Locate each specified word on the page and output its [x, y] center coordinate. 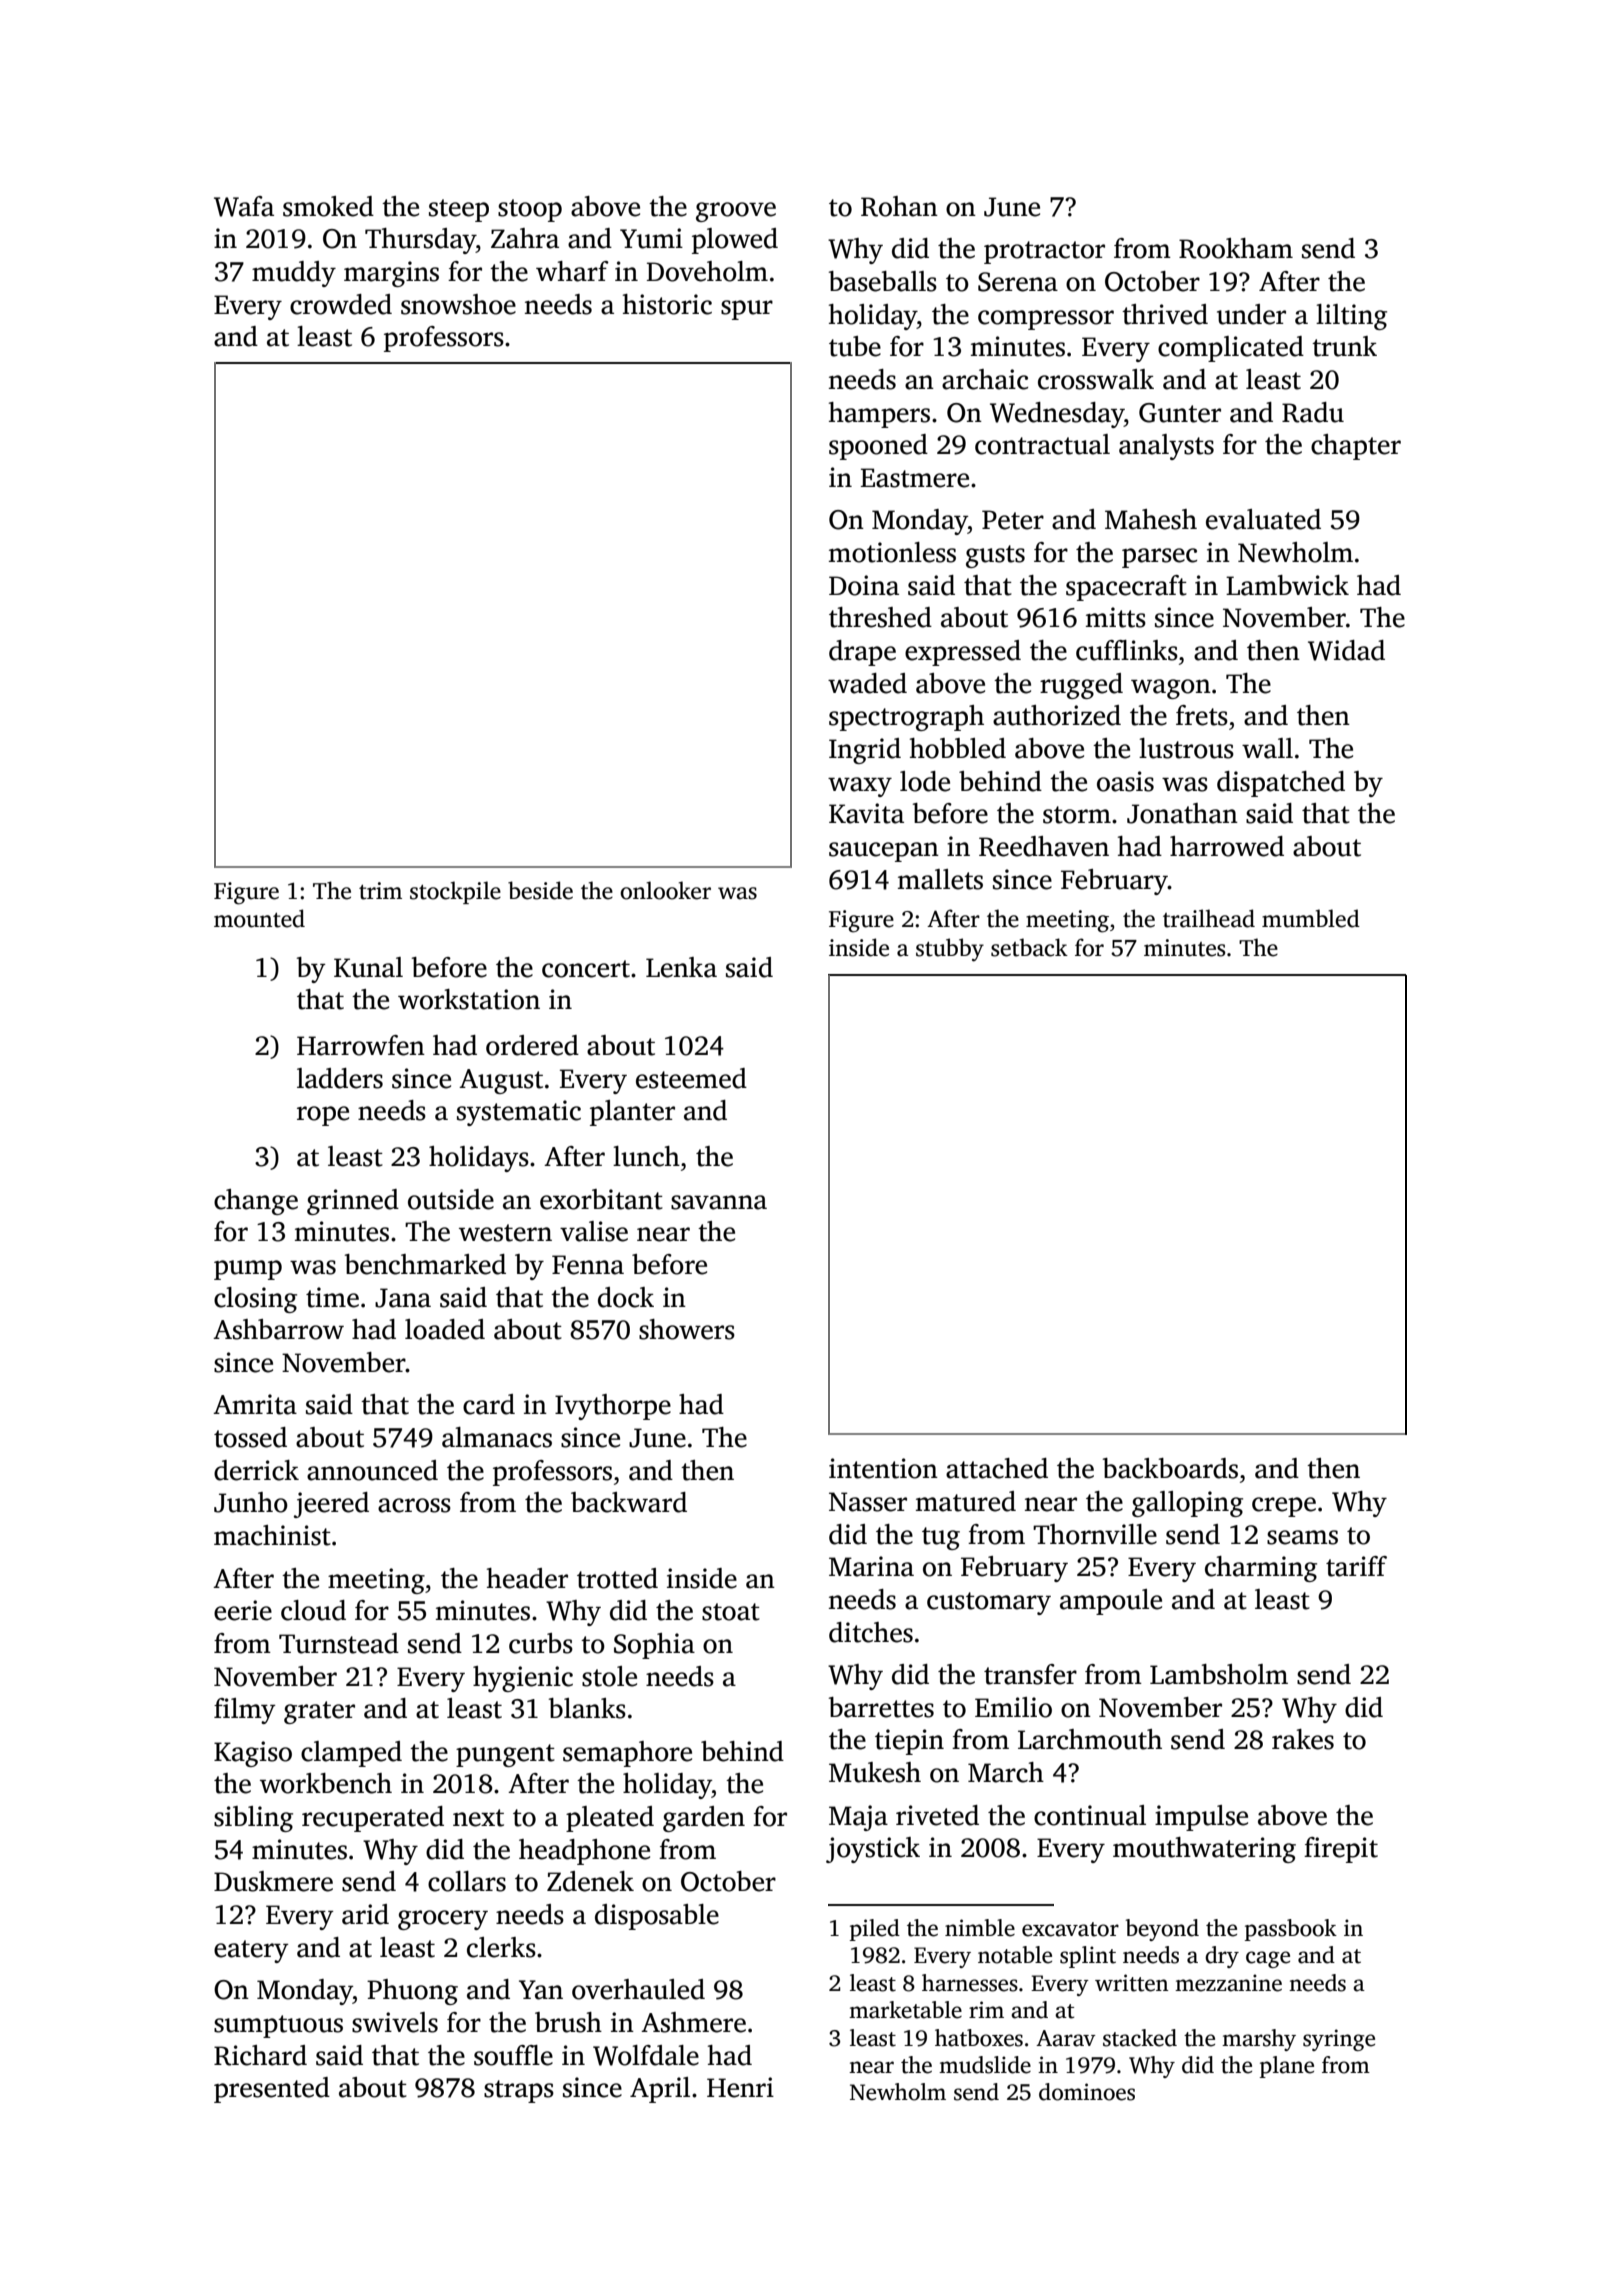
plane [1287, 2067]
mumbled [1311, 918]
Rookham [1236, 248]
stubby [950, 950]
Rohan [899, 206]
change [256, 1202]
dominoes [1087, 2092]
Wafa [244, 206]
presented [272, 2090]
